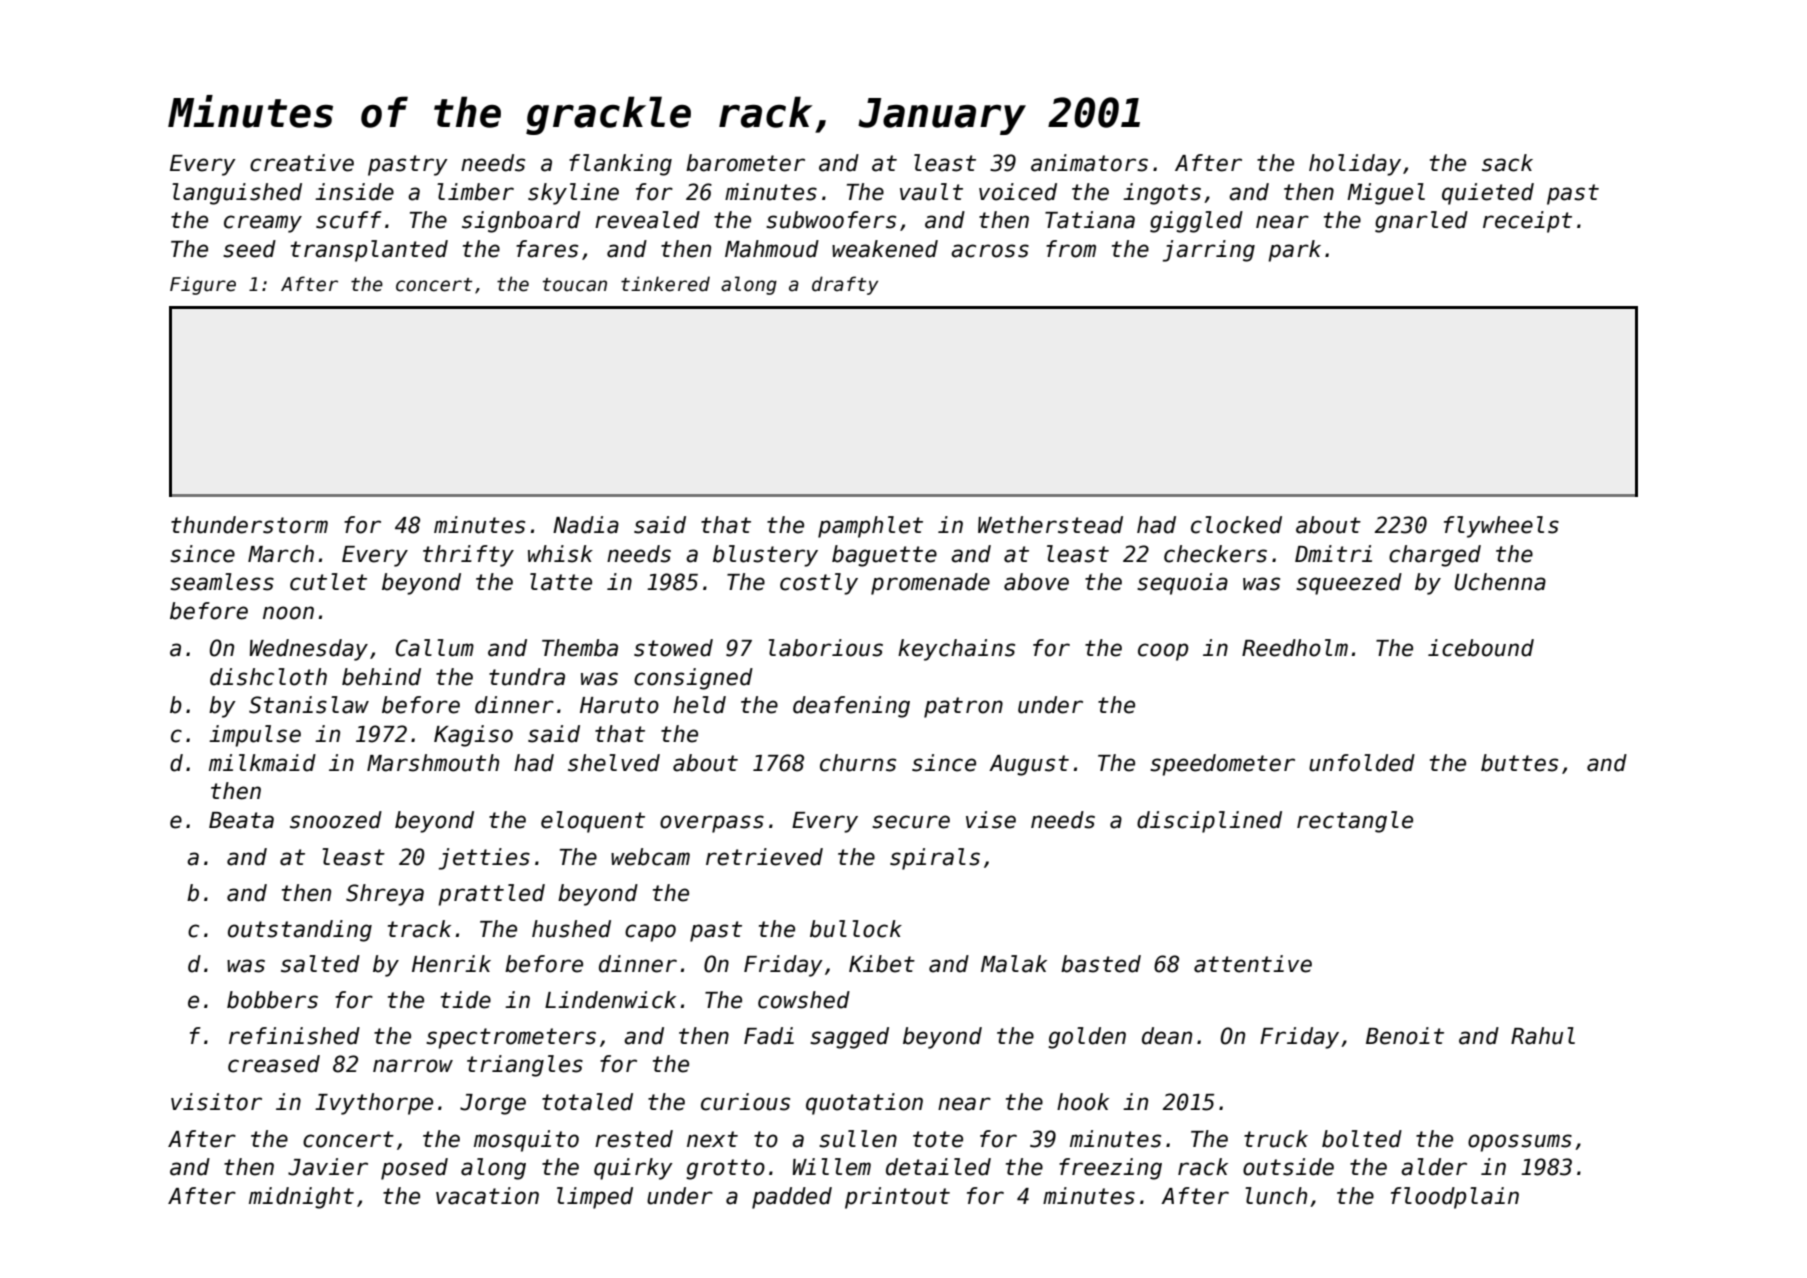  Describe the element at coordinates (745, 163) in the screenshot. I see `barometer` at that location.
